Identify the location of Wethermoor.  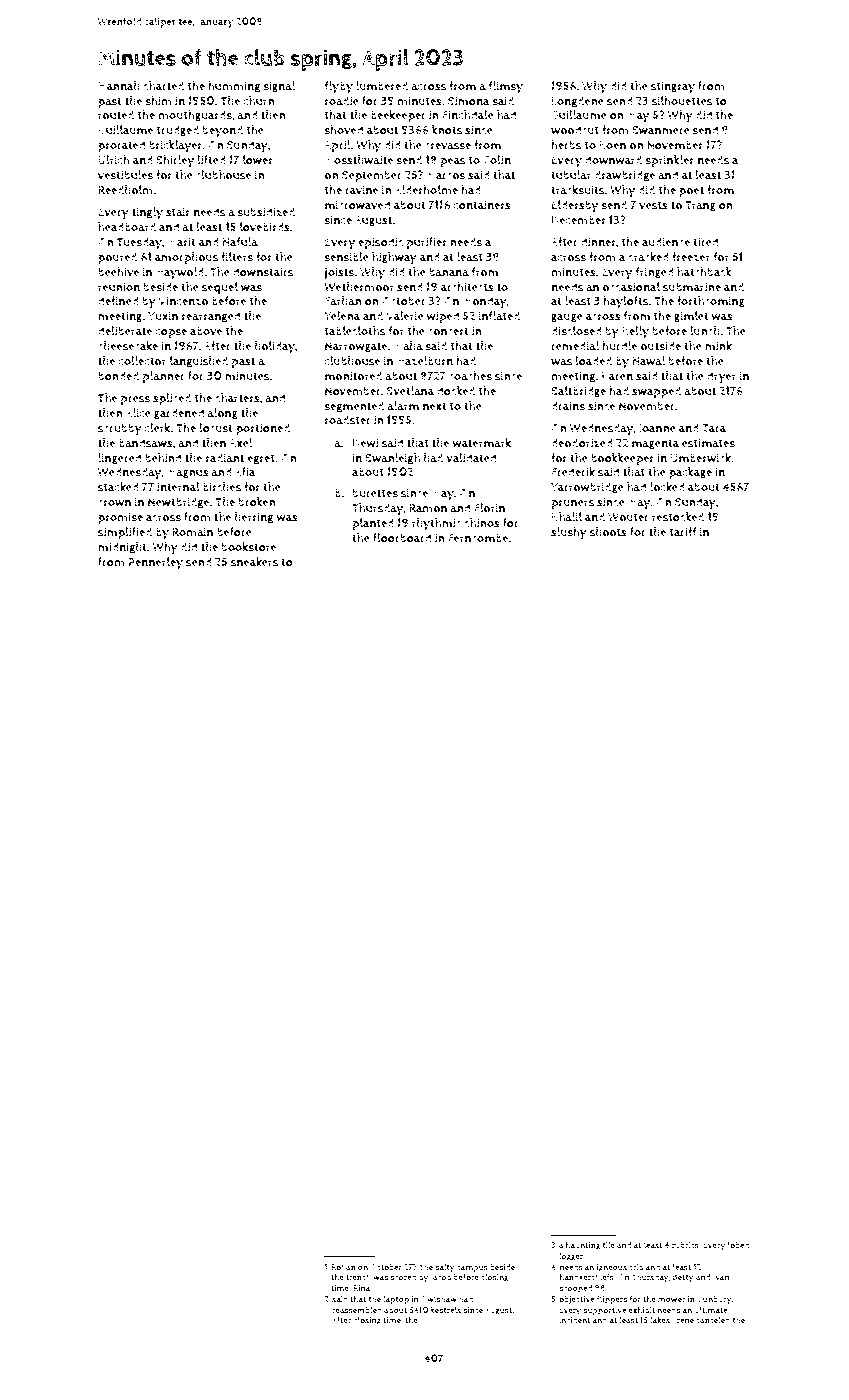
(359, 287).
